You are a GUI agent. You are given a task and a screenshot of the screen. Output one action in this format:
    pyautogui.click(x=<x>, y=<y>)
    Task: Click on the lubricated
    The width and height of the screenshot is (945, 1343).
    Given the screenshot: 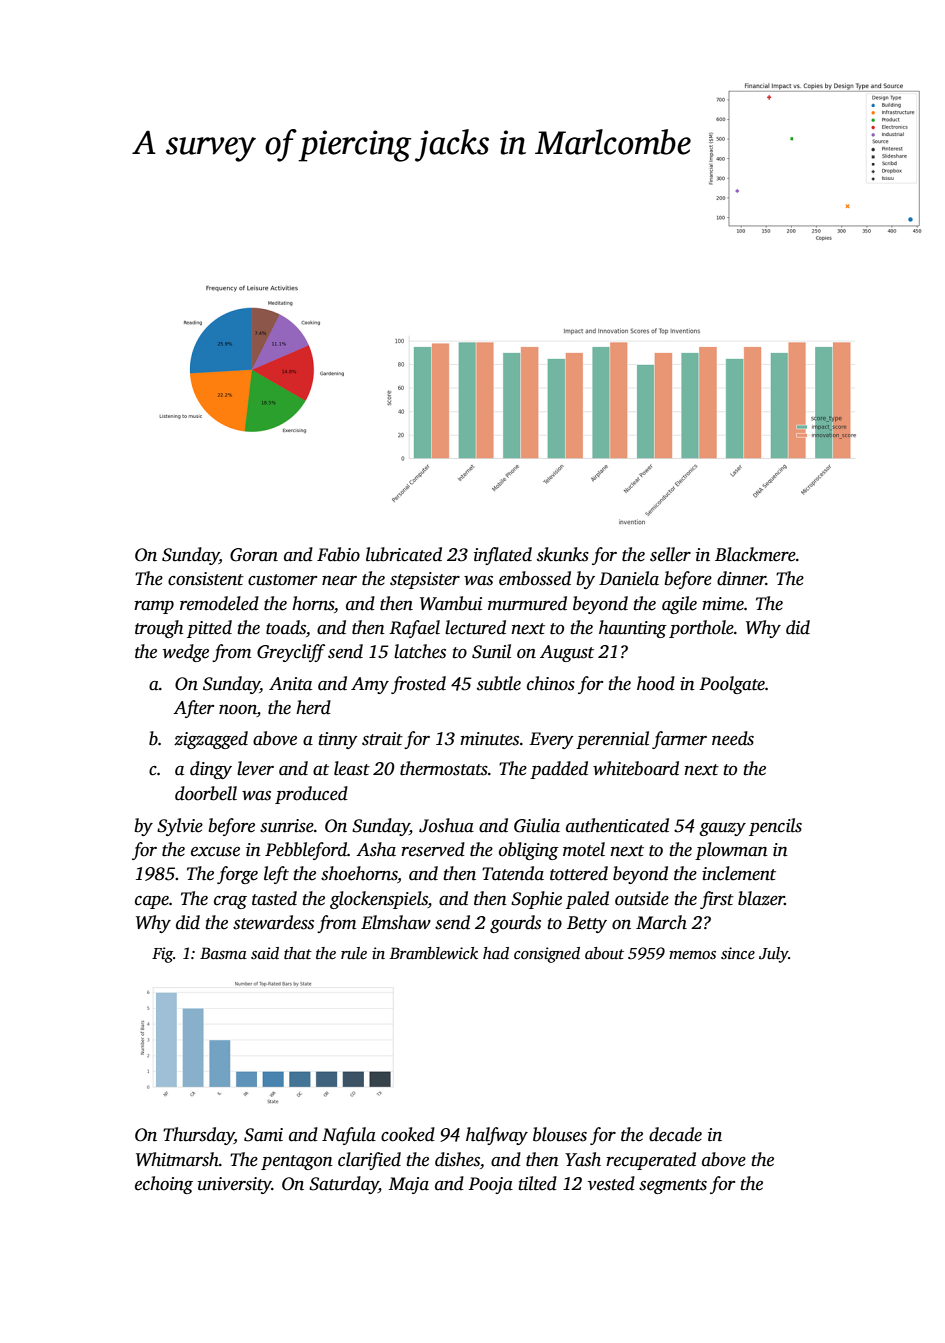 What is the action you would take?
    pyautogui.click(x=404, y=554)
